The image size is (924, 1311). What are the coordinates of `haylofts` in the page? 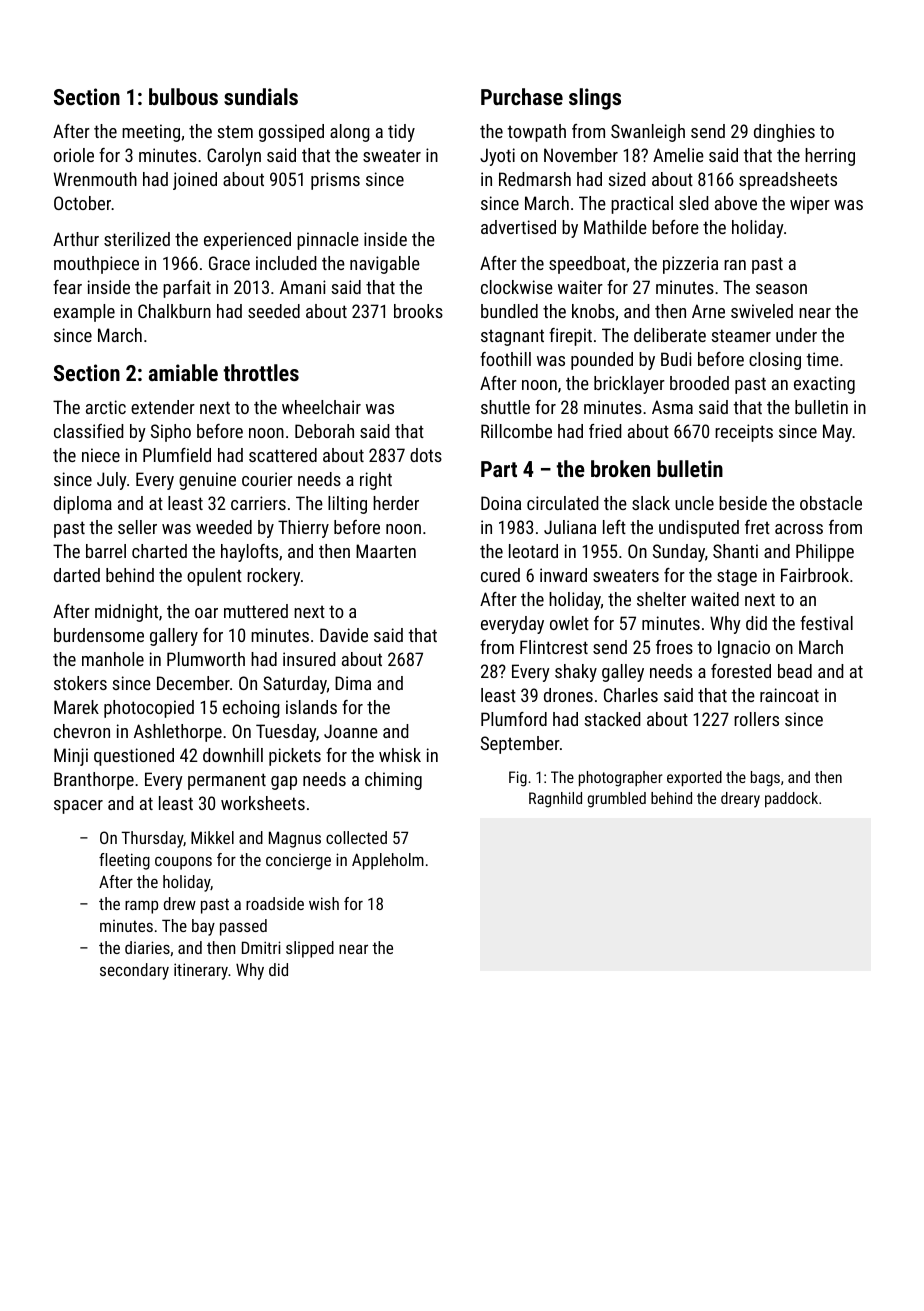 It's located at (249, 553).
